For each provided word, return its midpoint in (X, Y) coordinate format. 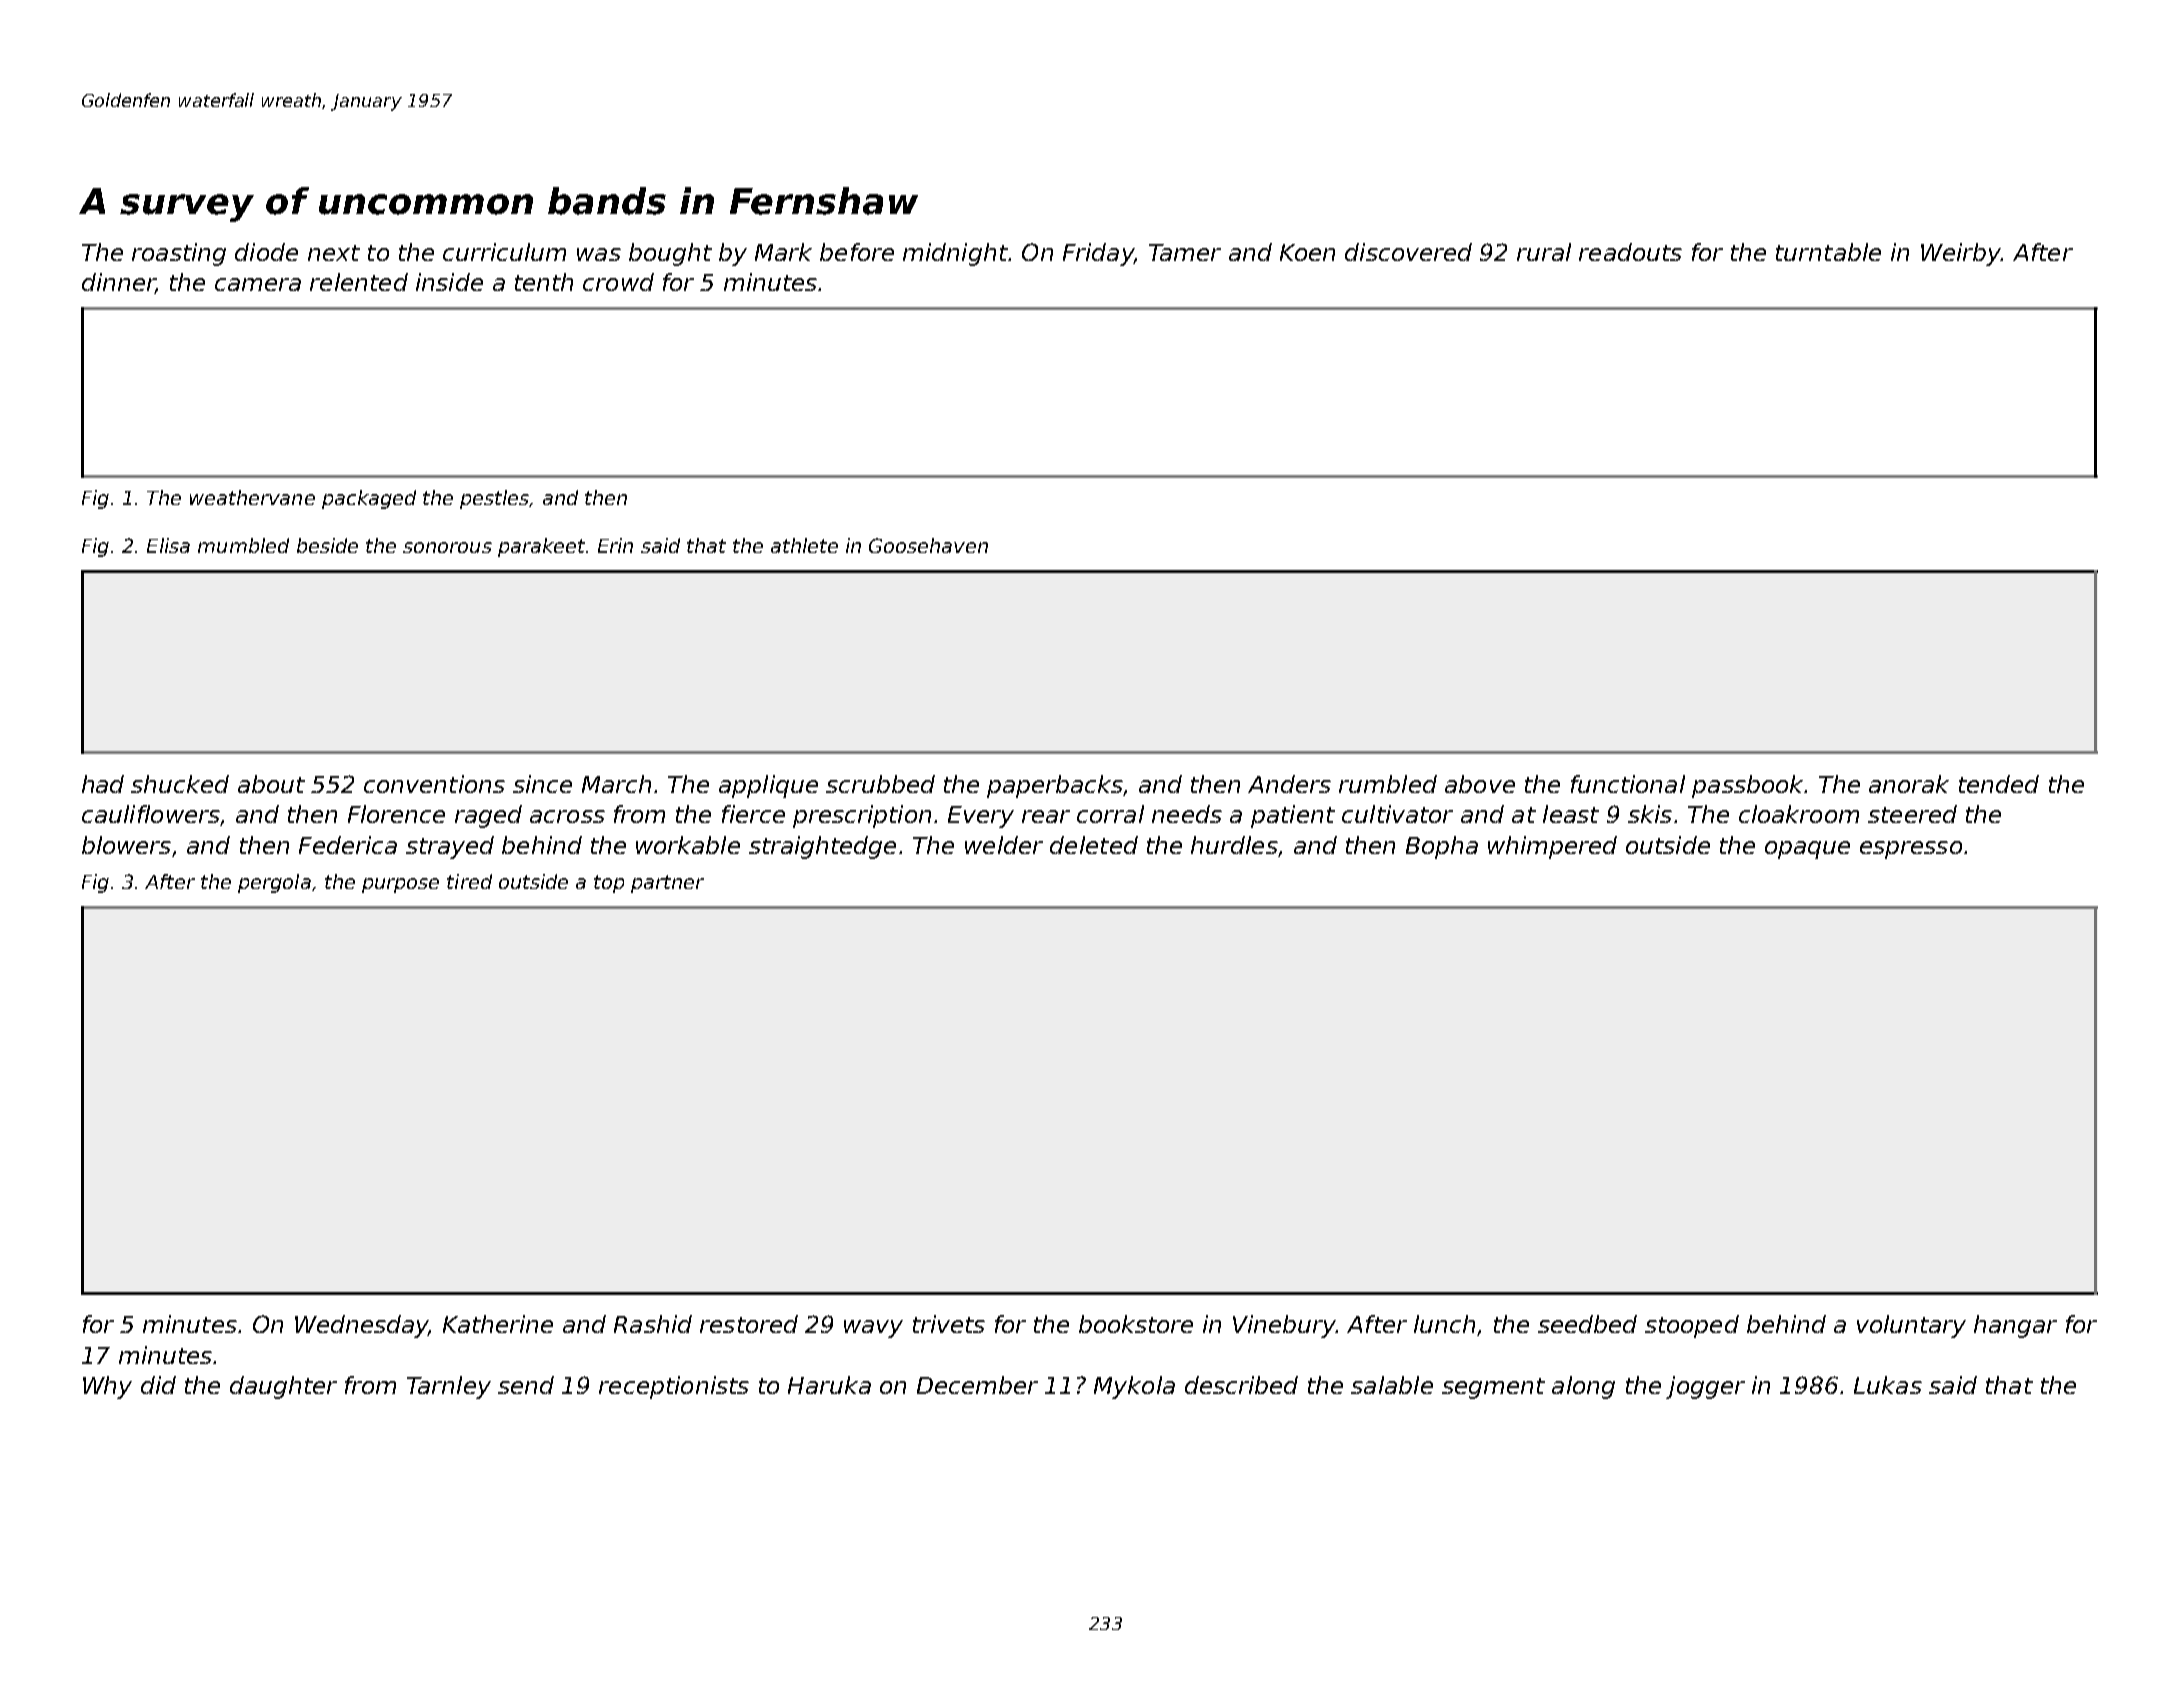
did (158, 1385)
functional (1628, 784)
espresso (1911, 850)
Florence (396, 814)
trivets (949, 1324)
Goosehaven (928, 545)
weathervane (252, 497)
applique (768, 786)
